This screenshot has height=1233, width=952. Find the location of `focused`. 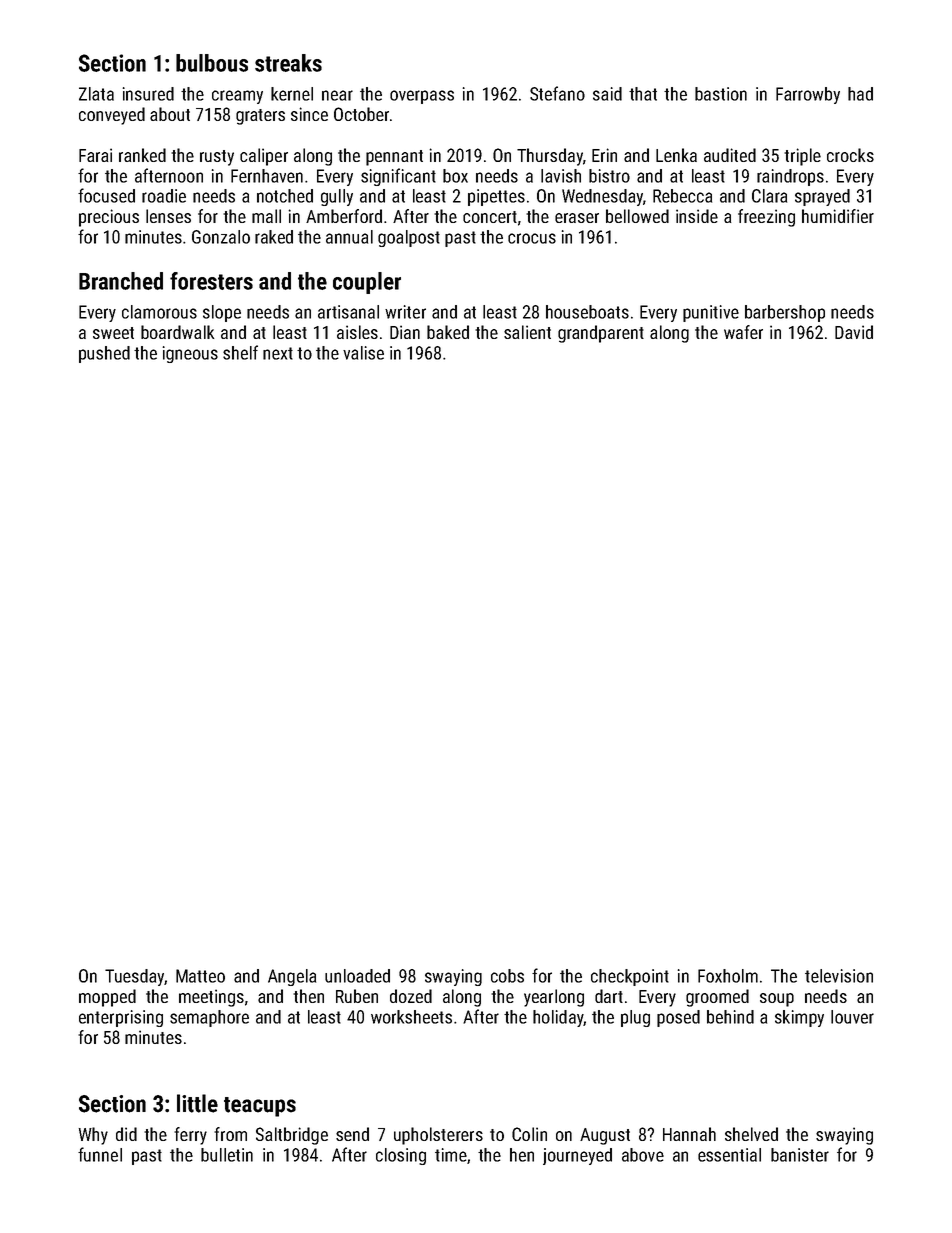

focused is located at coordinates (106, 195).
